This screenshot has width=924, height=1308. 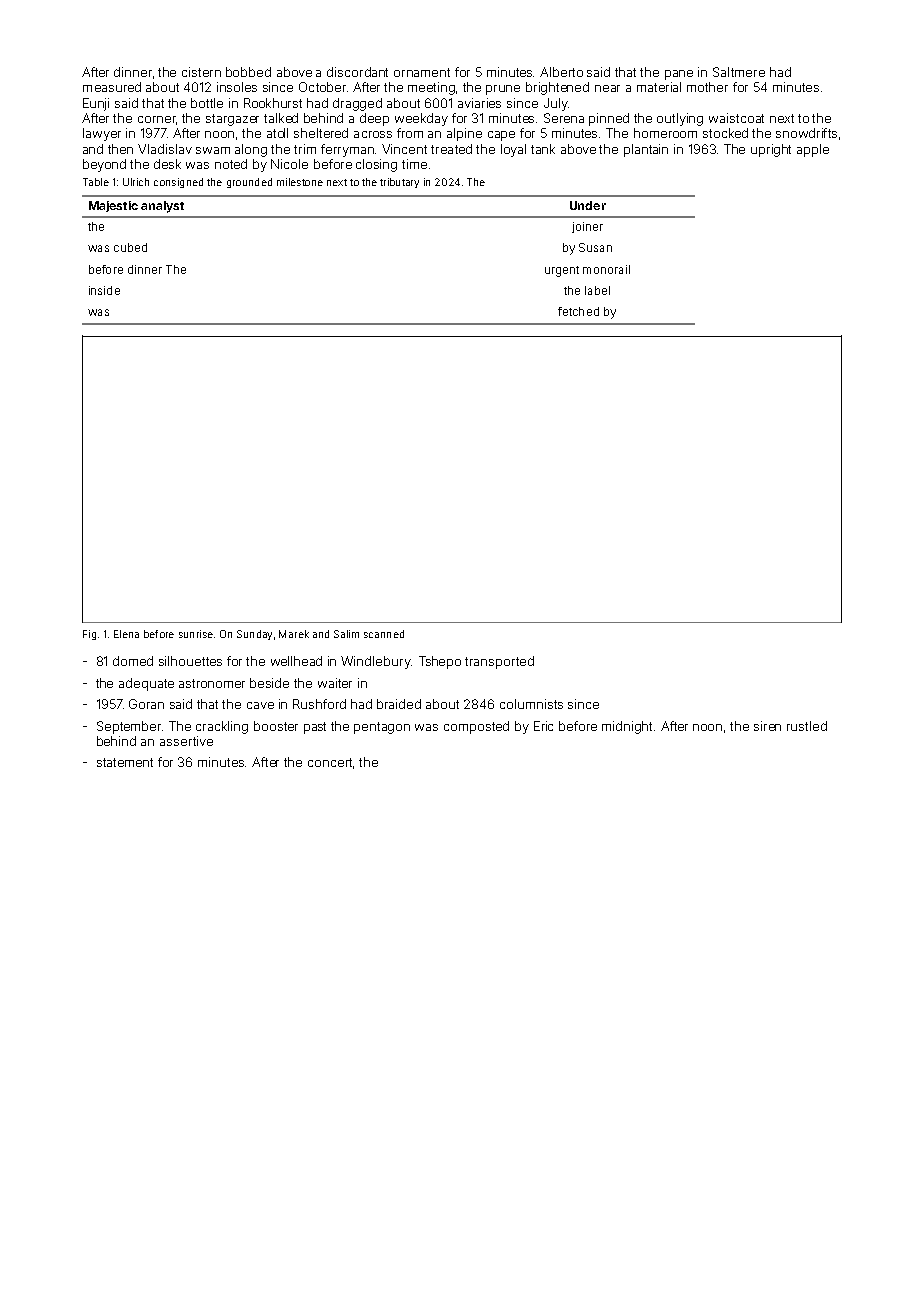 I want to click on apple, so click(x=813, y=150).
